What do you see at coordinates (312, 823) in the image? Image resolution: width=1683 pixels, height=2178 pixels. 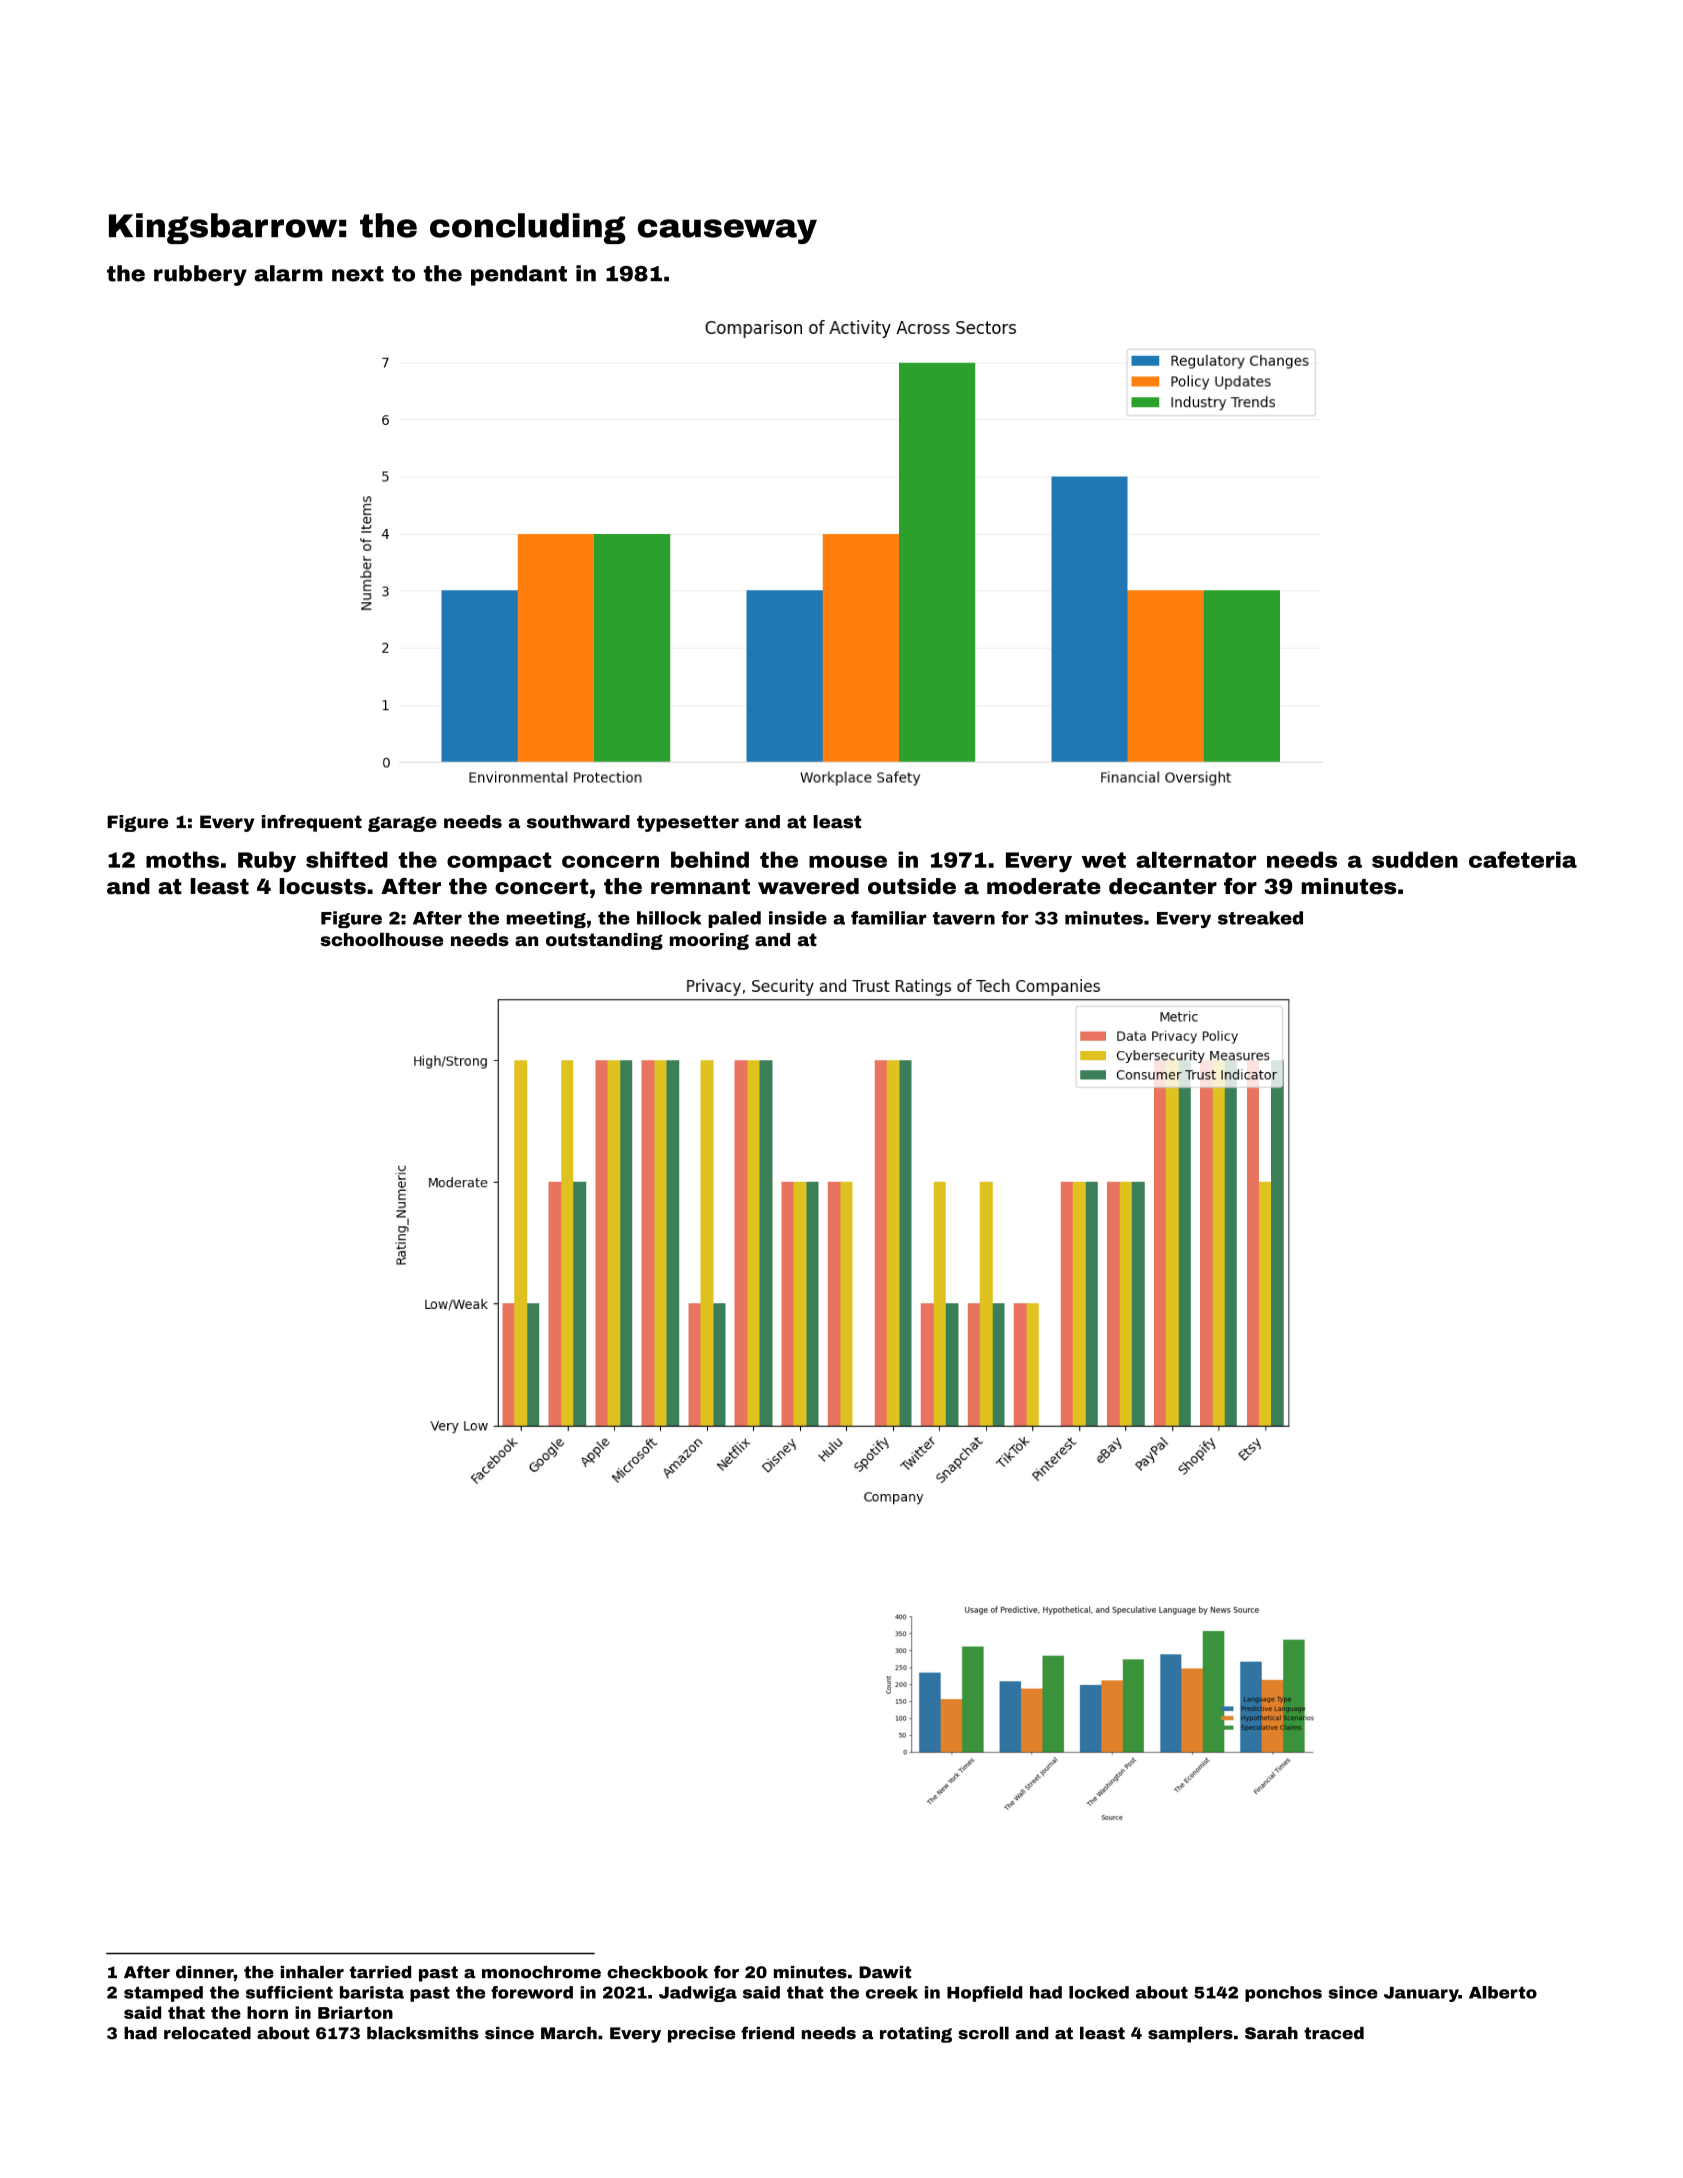 I see `infrequent` at bounding box center [312, 823].
